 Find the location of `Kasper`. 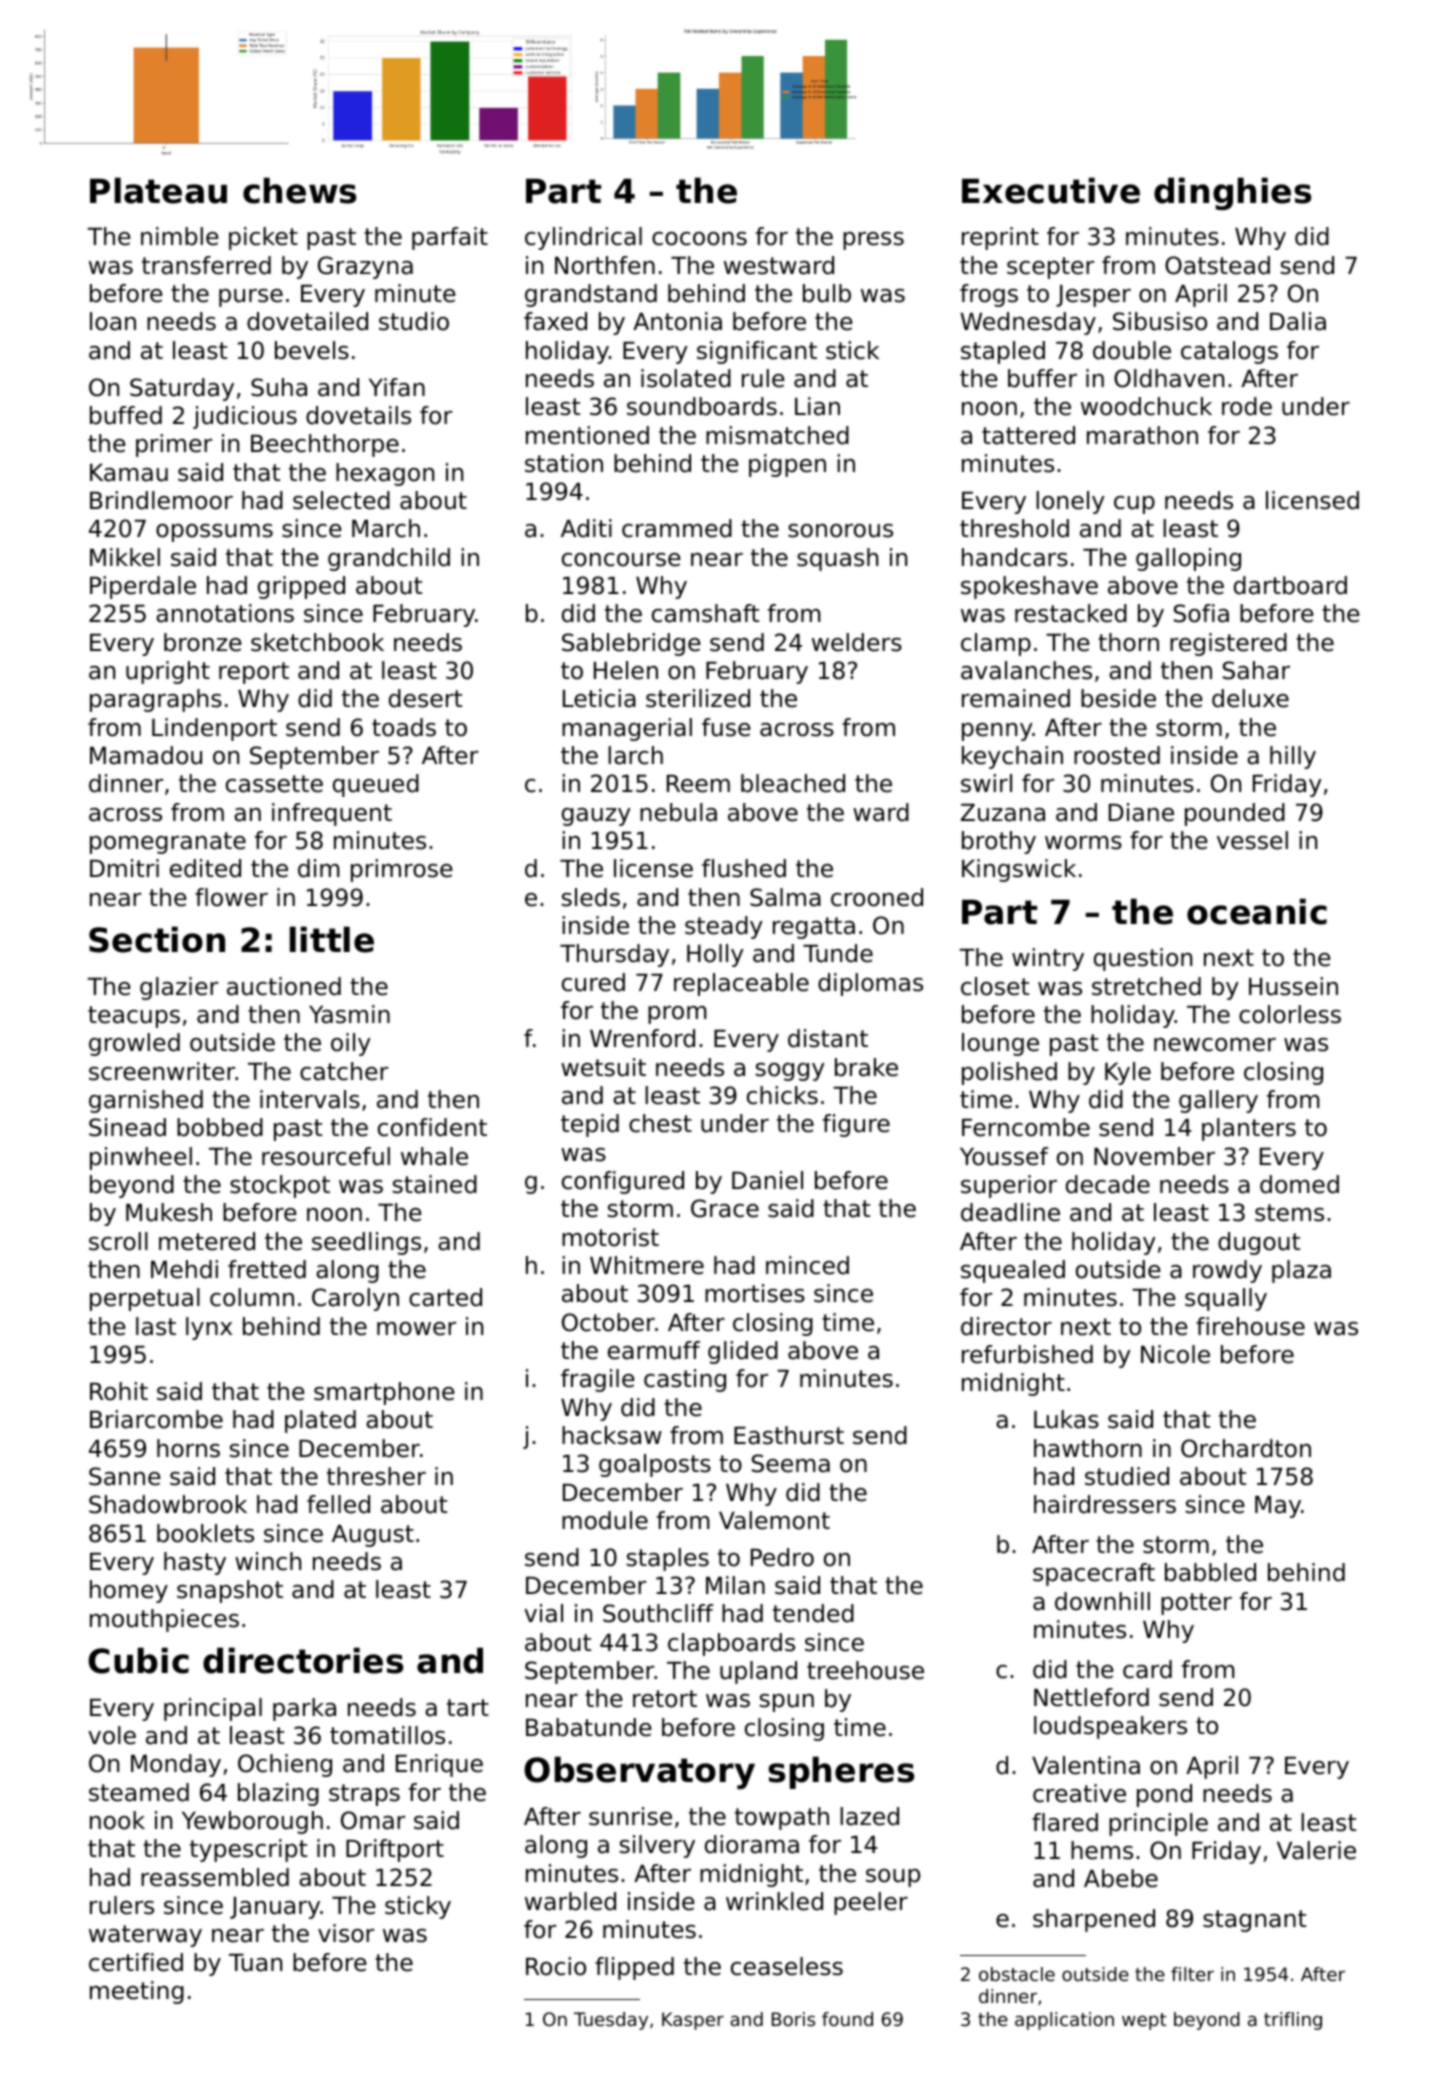

Kasper is located at coordinates (693, 2021).
